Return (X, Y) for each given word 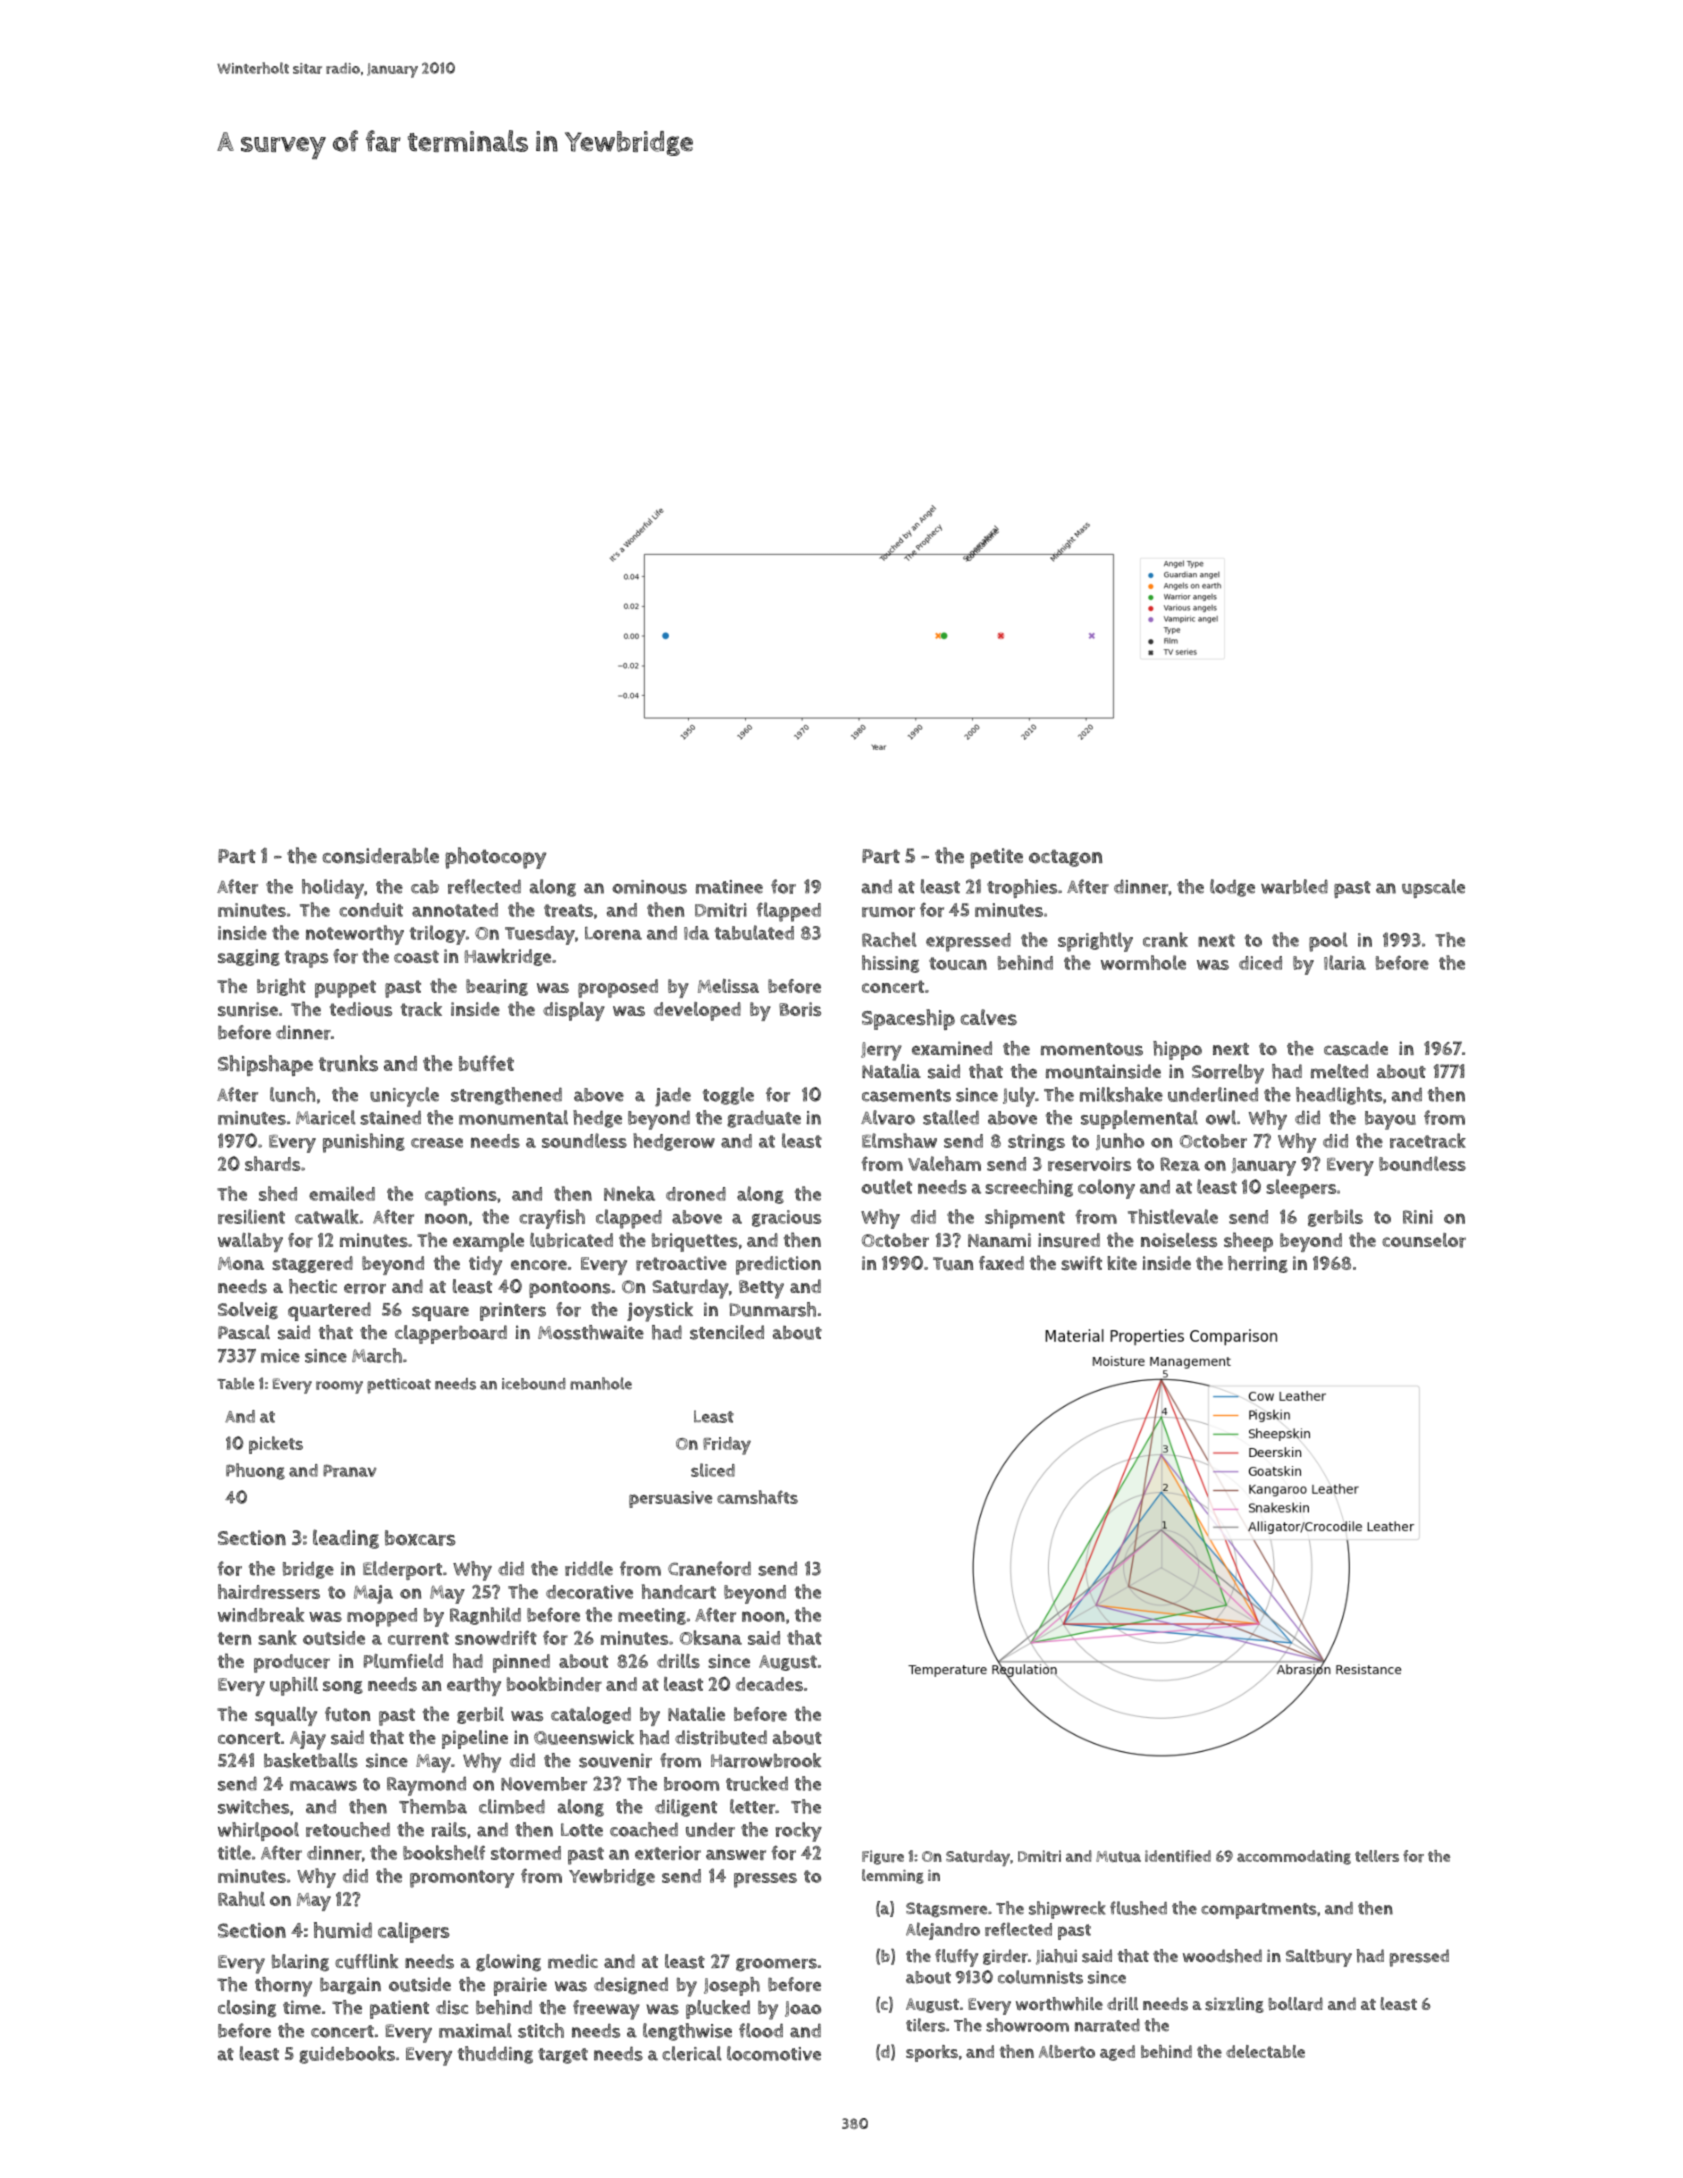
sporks (932, 2053)
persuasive (671, 1499)
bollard (1295, 2004)
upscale (1433, 888)
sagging (249, 957)
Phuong (255, 1471)
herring (1258, 1264)
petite (996, 858)
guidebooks (347, 2055)
